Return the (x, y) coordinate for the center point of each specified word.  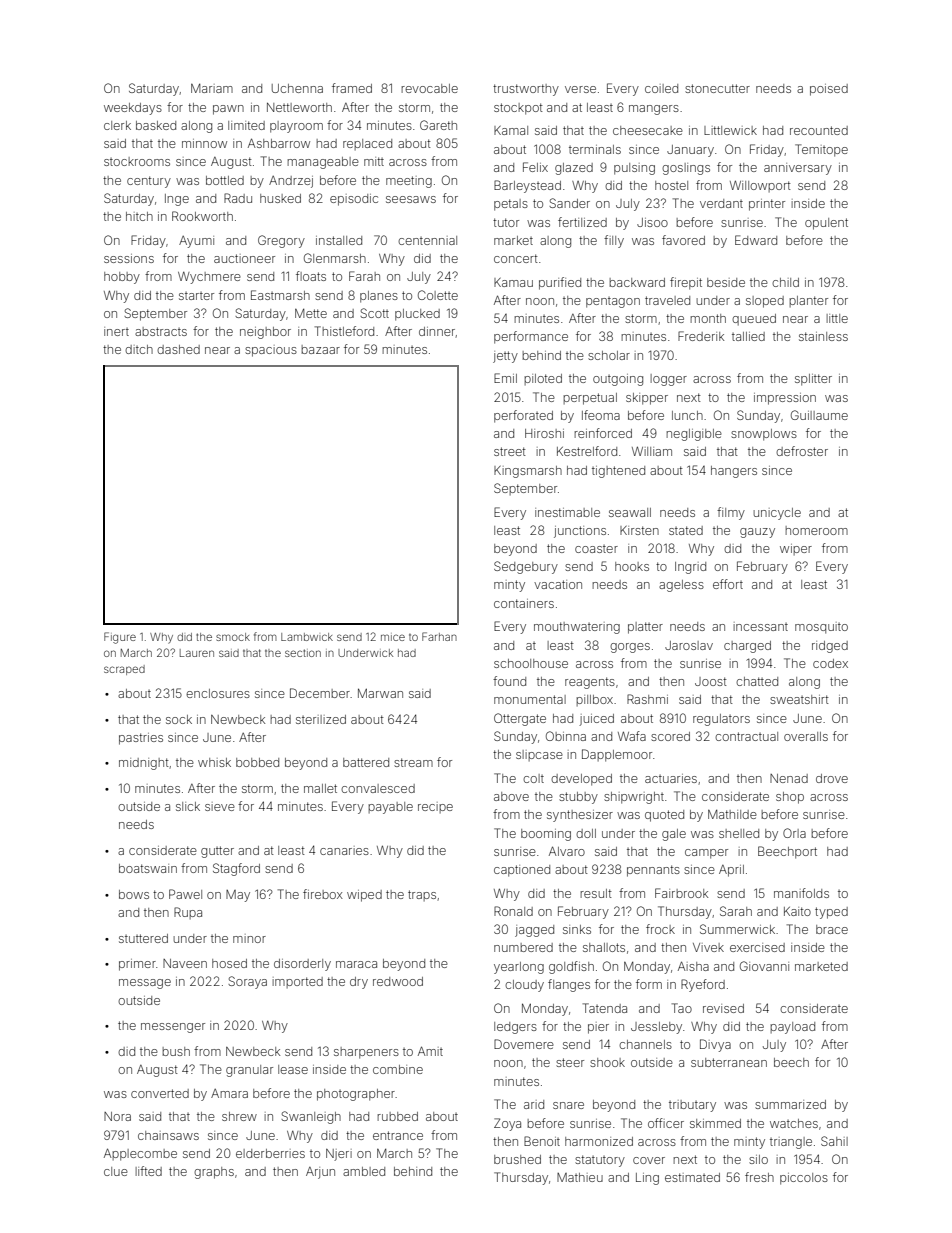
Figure (120, 638)
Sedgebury (526, 567)
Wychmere (209, 278)
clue (116, 1171)
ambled (364, 1171)
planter (808, 301)
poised (829, 90)
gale (674, 835)
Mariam (212, 88)
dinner (437, 332)
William (652, 451)
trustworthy (526, 90)
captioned (522, 871)
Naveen (185, 963)
